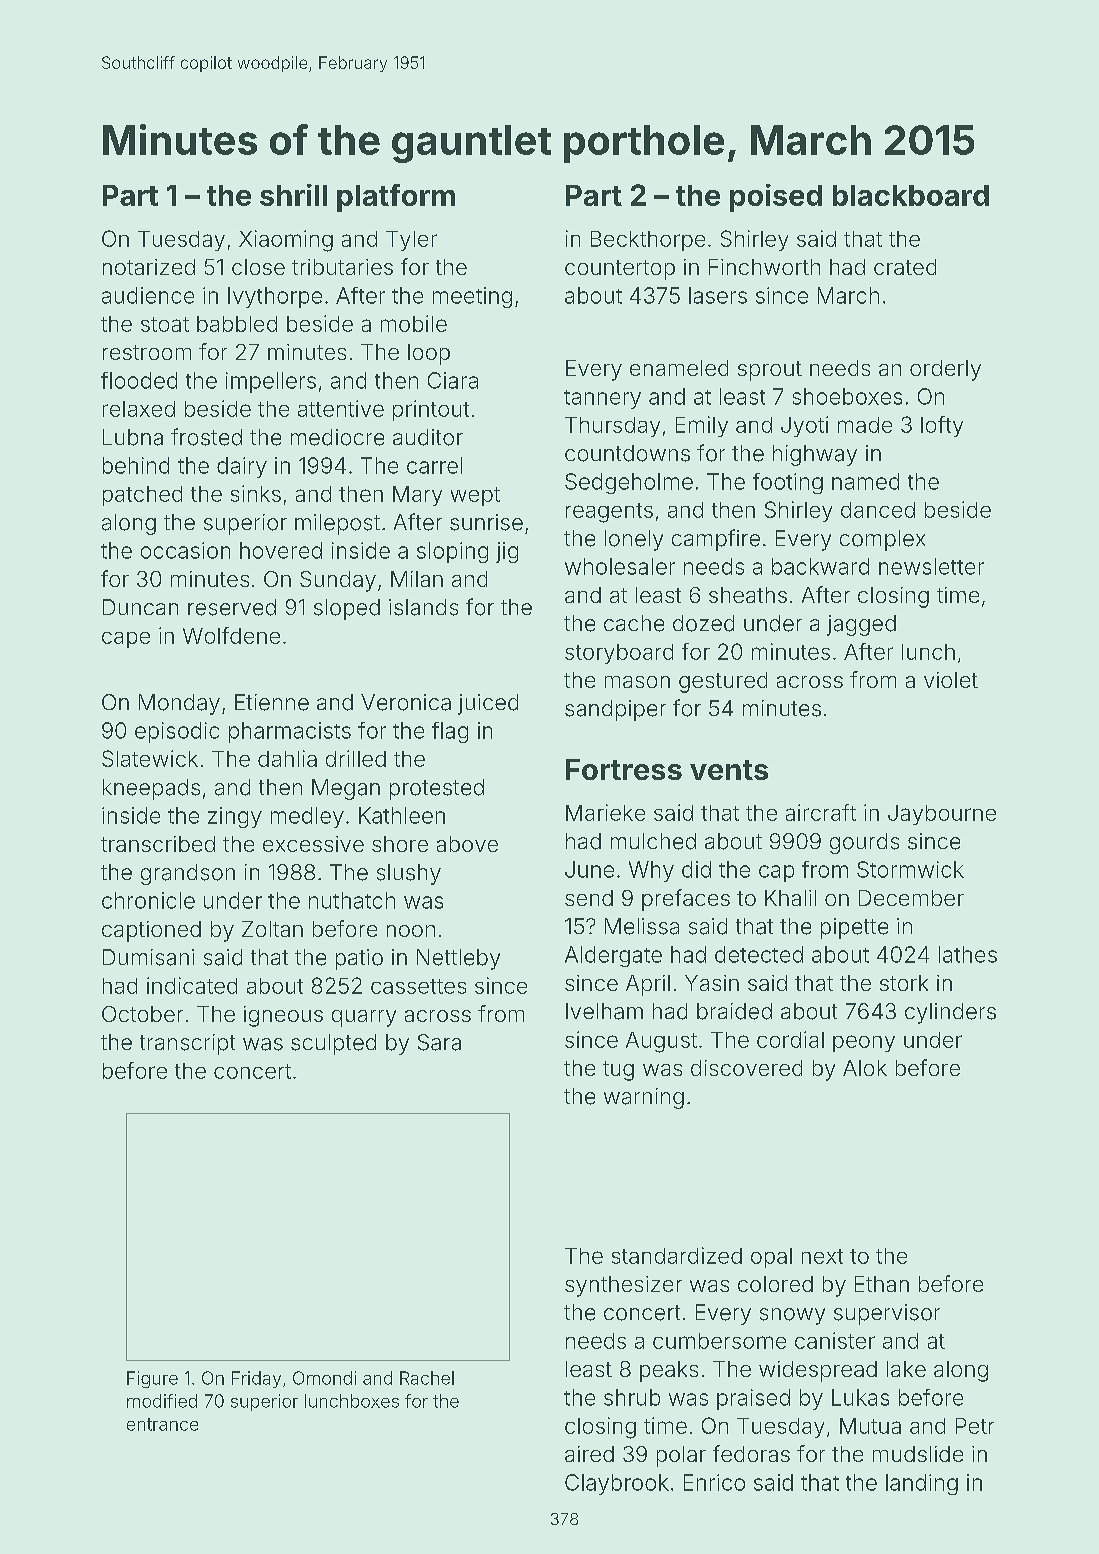 This screenshot has height=1554, width=1099. Describe the element at coordinates (617, 1484) in the screenshot. I see `Claybrook` at that location.
